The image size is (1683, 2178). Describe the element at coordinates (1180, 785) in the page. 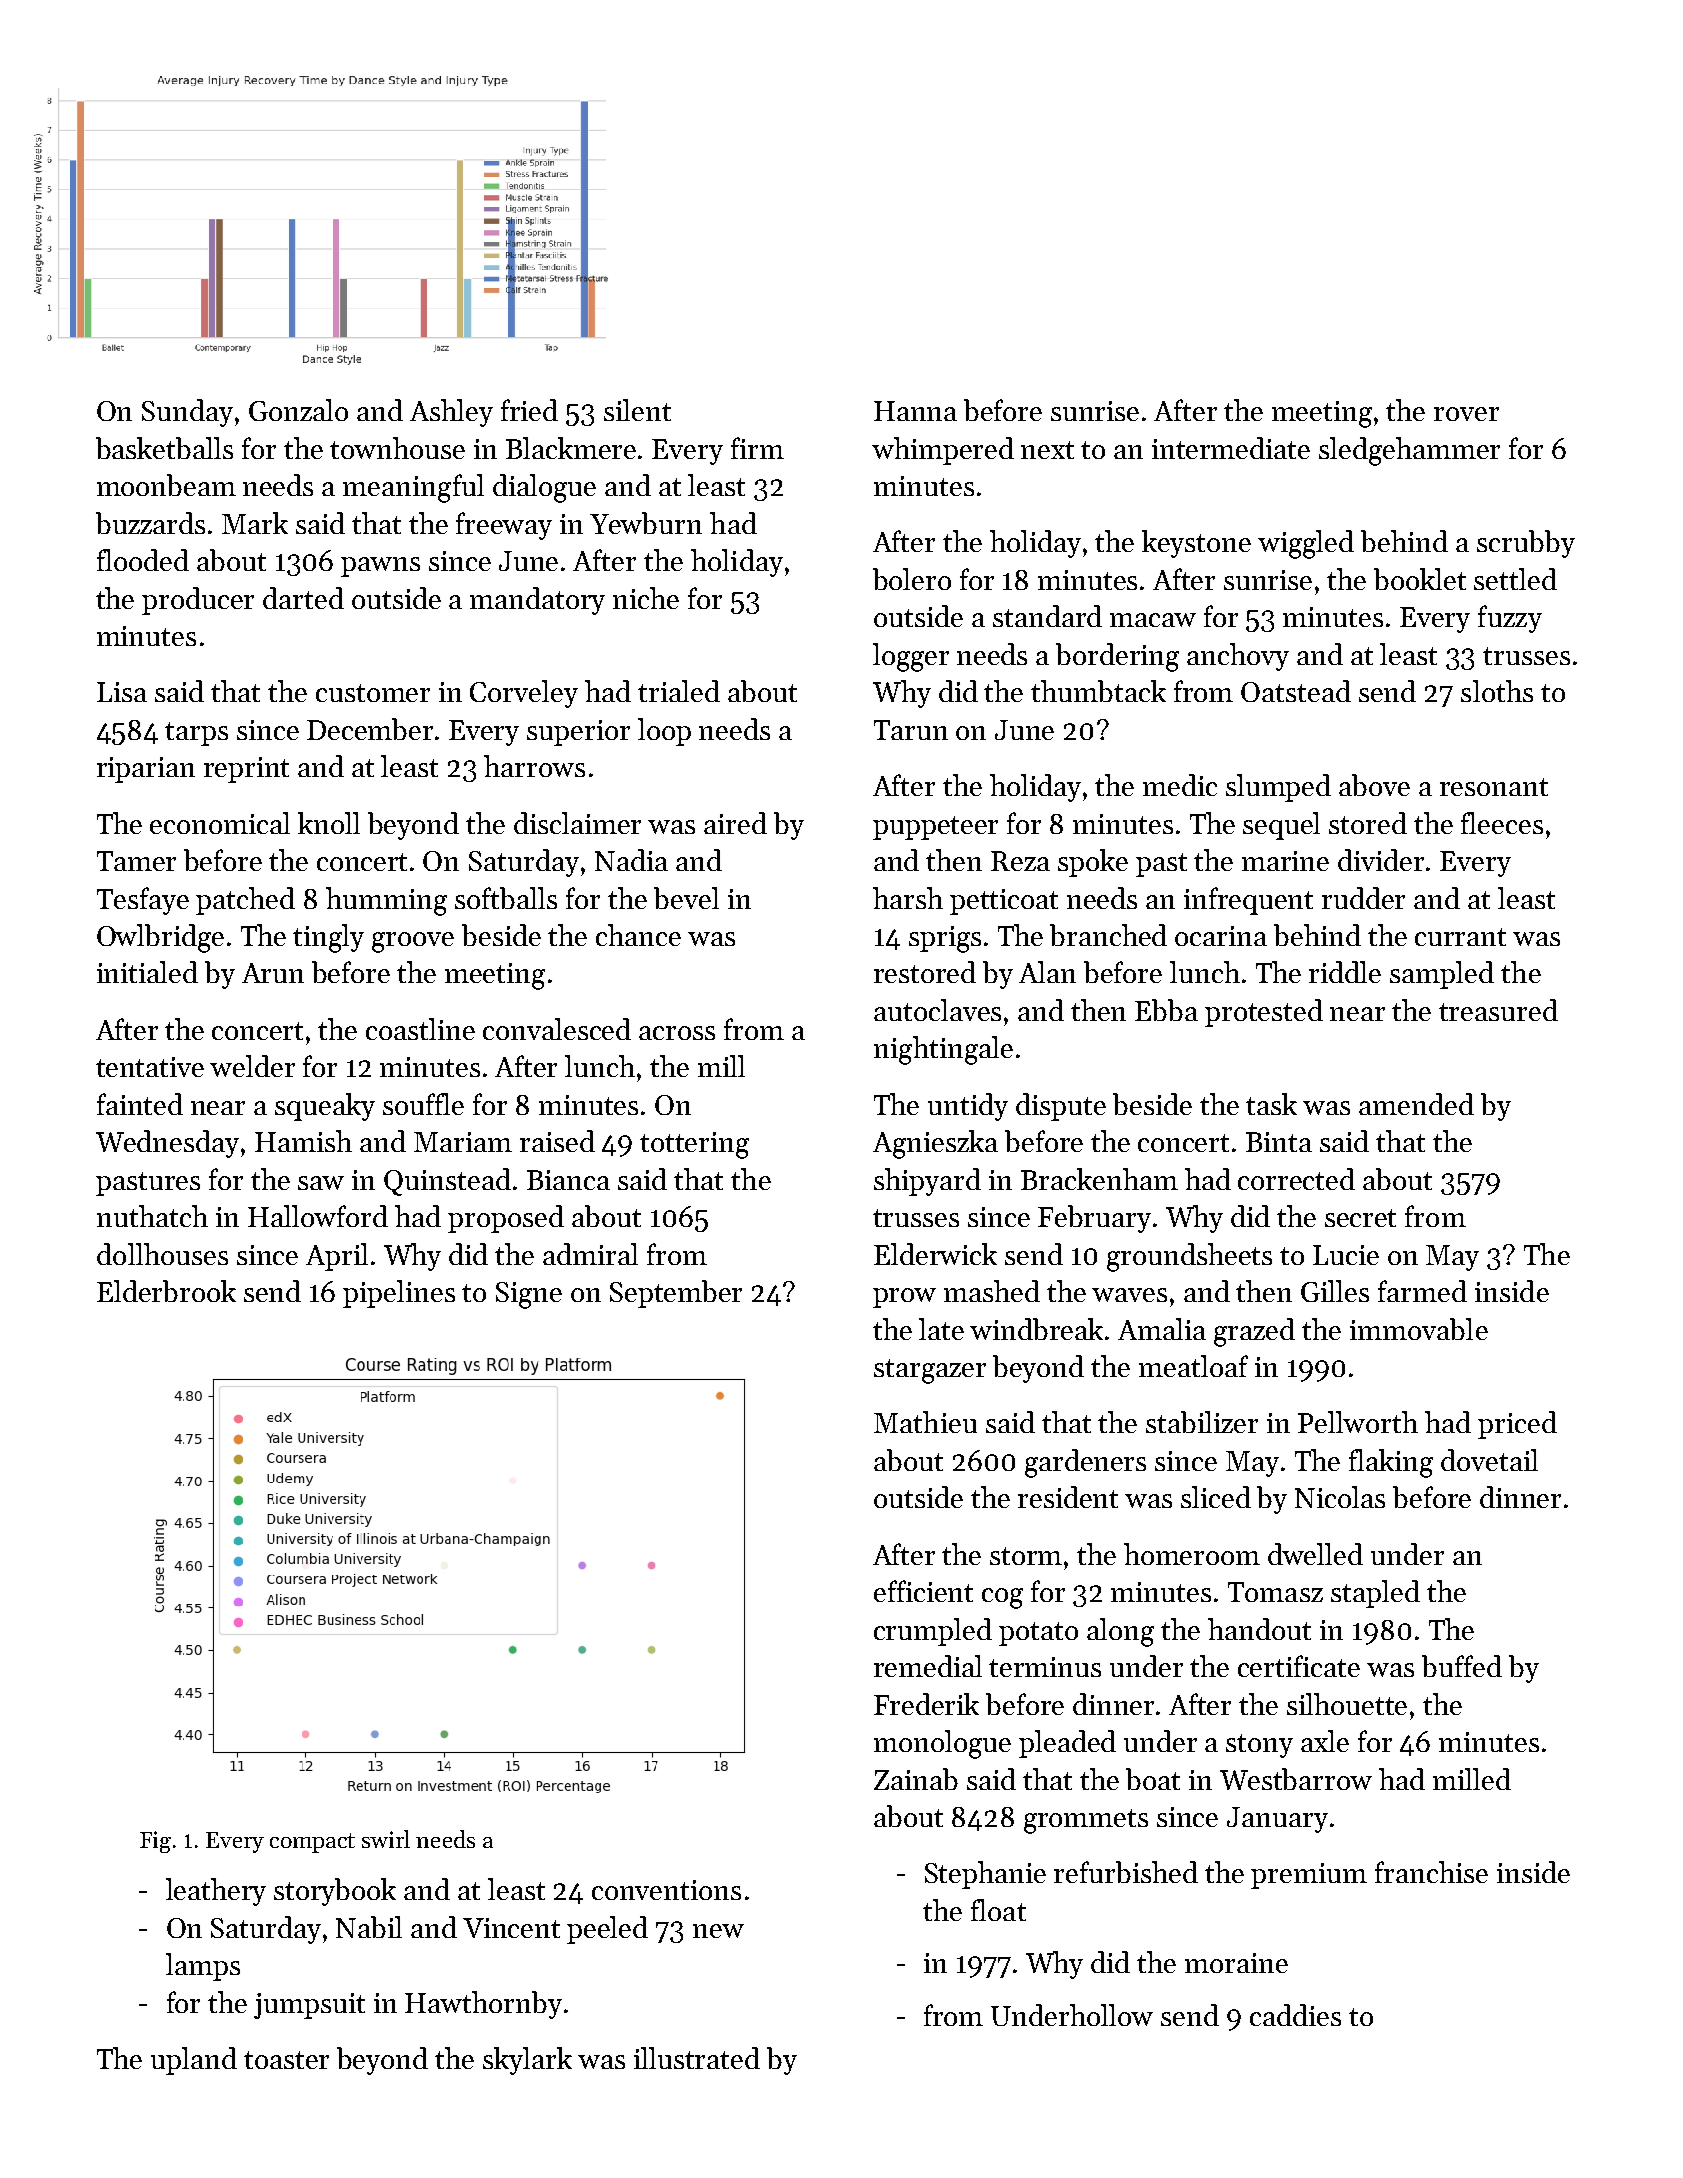

I see `medic` at that location.
